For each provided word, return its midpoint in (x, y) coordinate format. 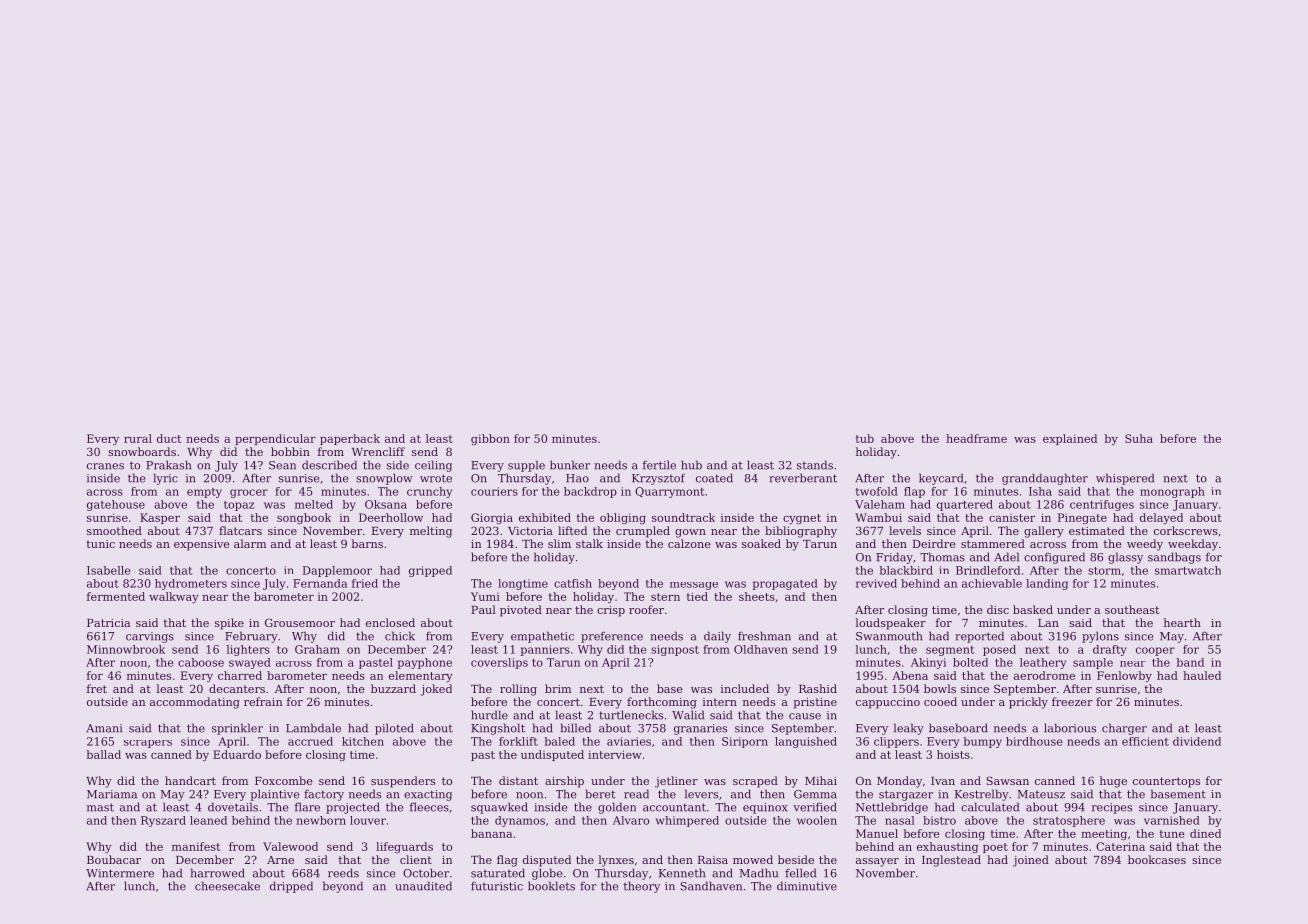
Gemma (815, 794)
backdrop (590, 492)
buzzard (393, 688)
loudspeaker (891, 624)
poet (995, 848)
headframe (976, 438)
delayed (1161, 518)
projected (353, 808)
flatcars (240, 530)
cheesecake (227, 886)
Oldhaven (761, 649)
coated (714, 478)
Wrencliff (378, 451)
